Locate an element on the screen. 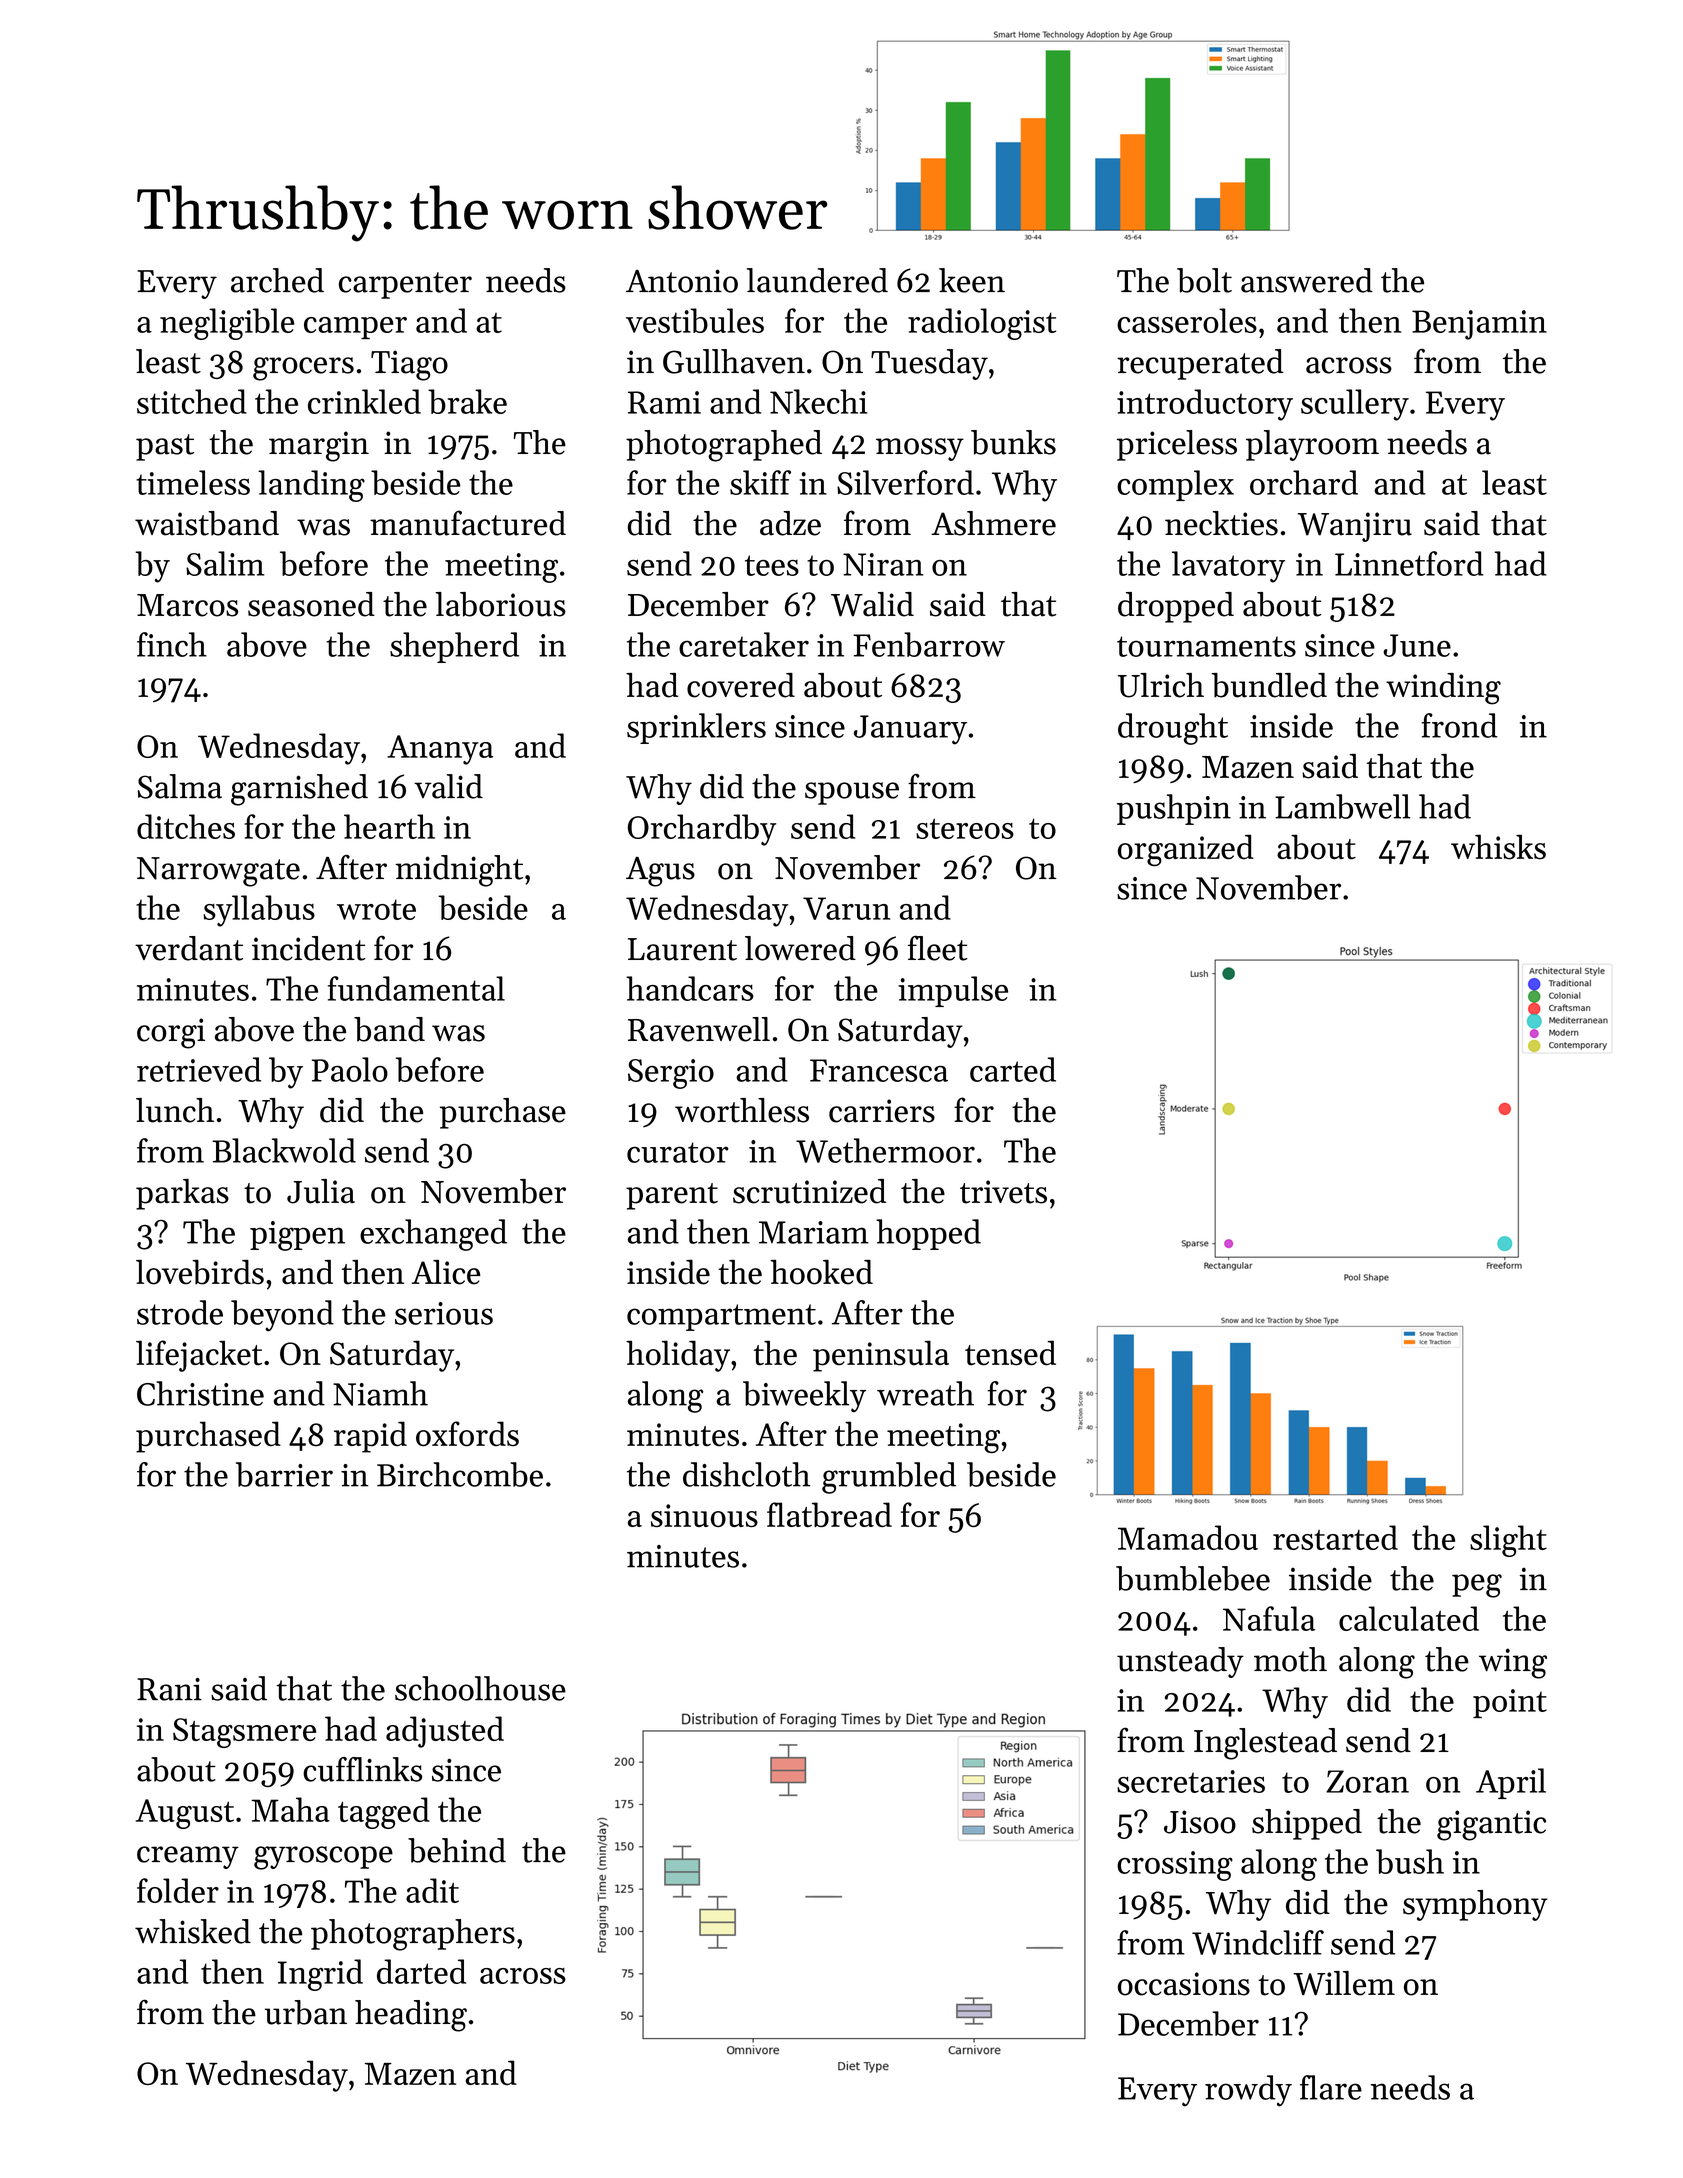  stereos is located at coordinates (965, 828).
